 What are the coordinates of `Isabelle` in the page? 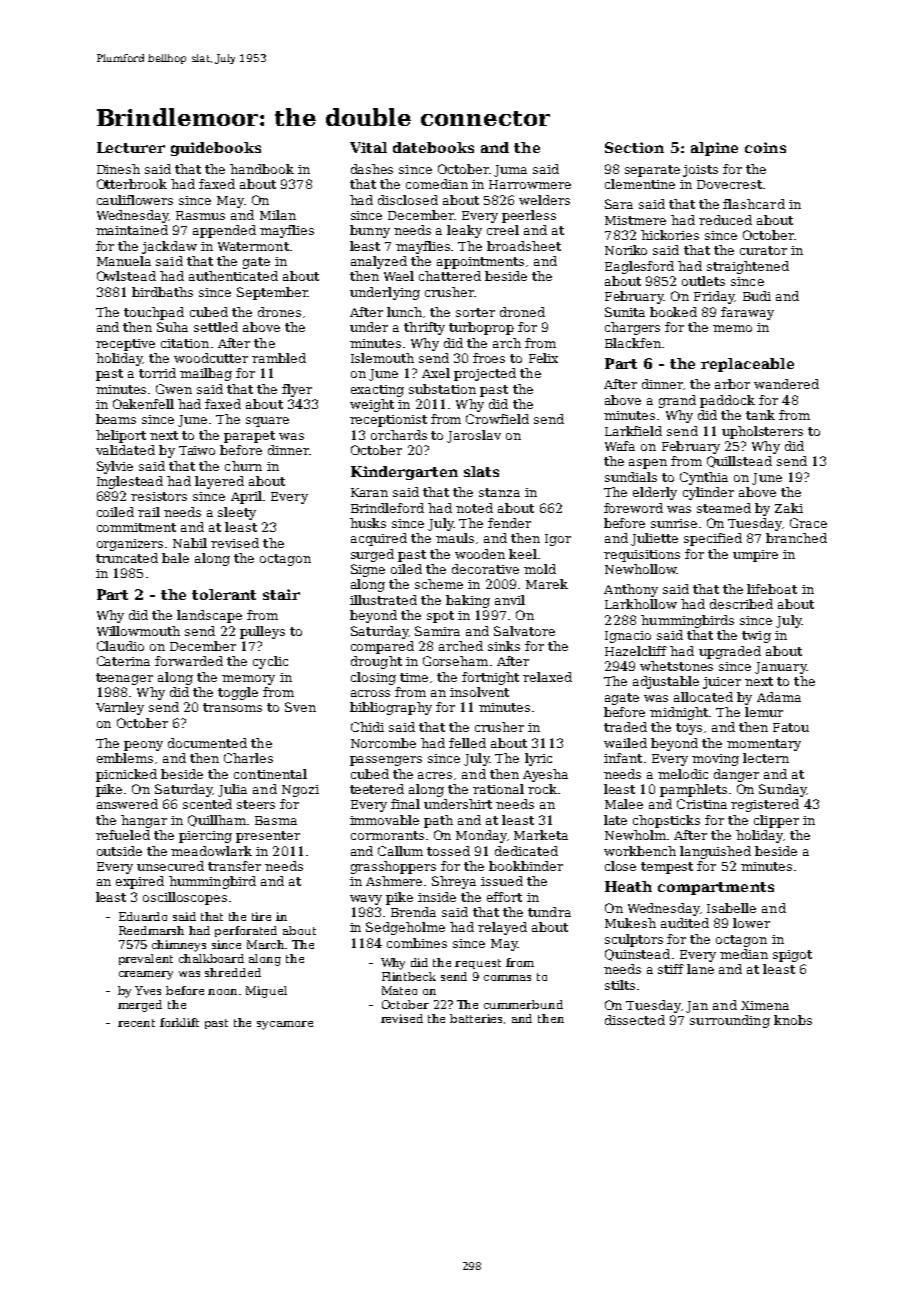 It's located at (731, 908).
